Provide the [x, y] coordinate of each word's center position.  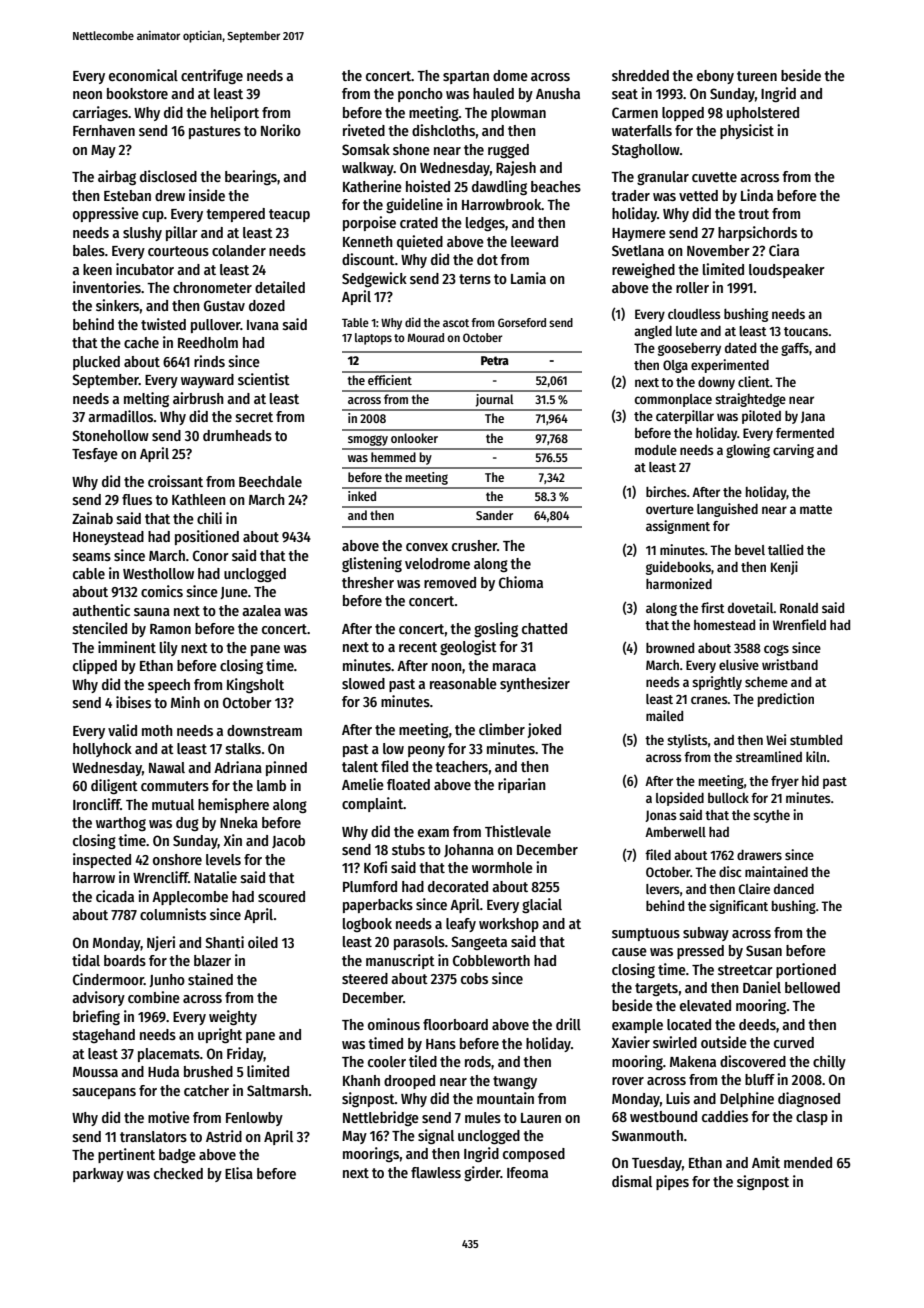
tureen [757, 76]
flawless [436, 1172]
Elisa [239, 1173]
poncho [420, 95]
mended [808, 1162]
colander [239, 250]
